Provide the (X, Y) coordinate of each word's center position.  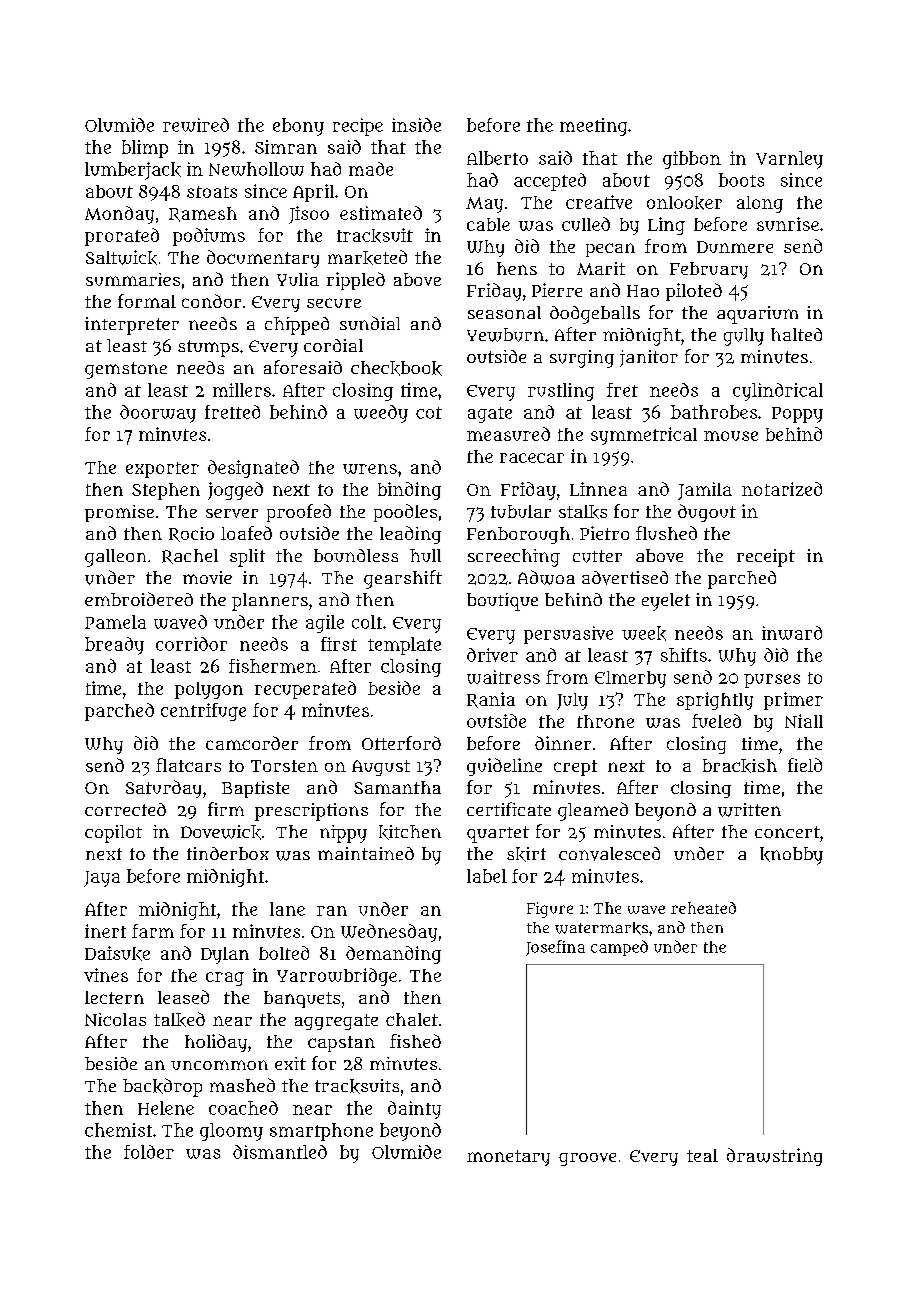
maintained (366, 853)
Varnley (789, 160)
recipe (358, 127)
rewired (196, 125)
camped (619, 948)
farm (153, 931)
